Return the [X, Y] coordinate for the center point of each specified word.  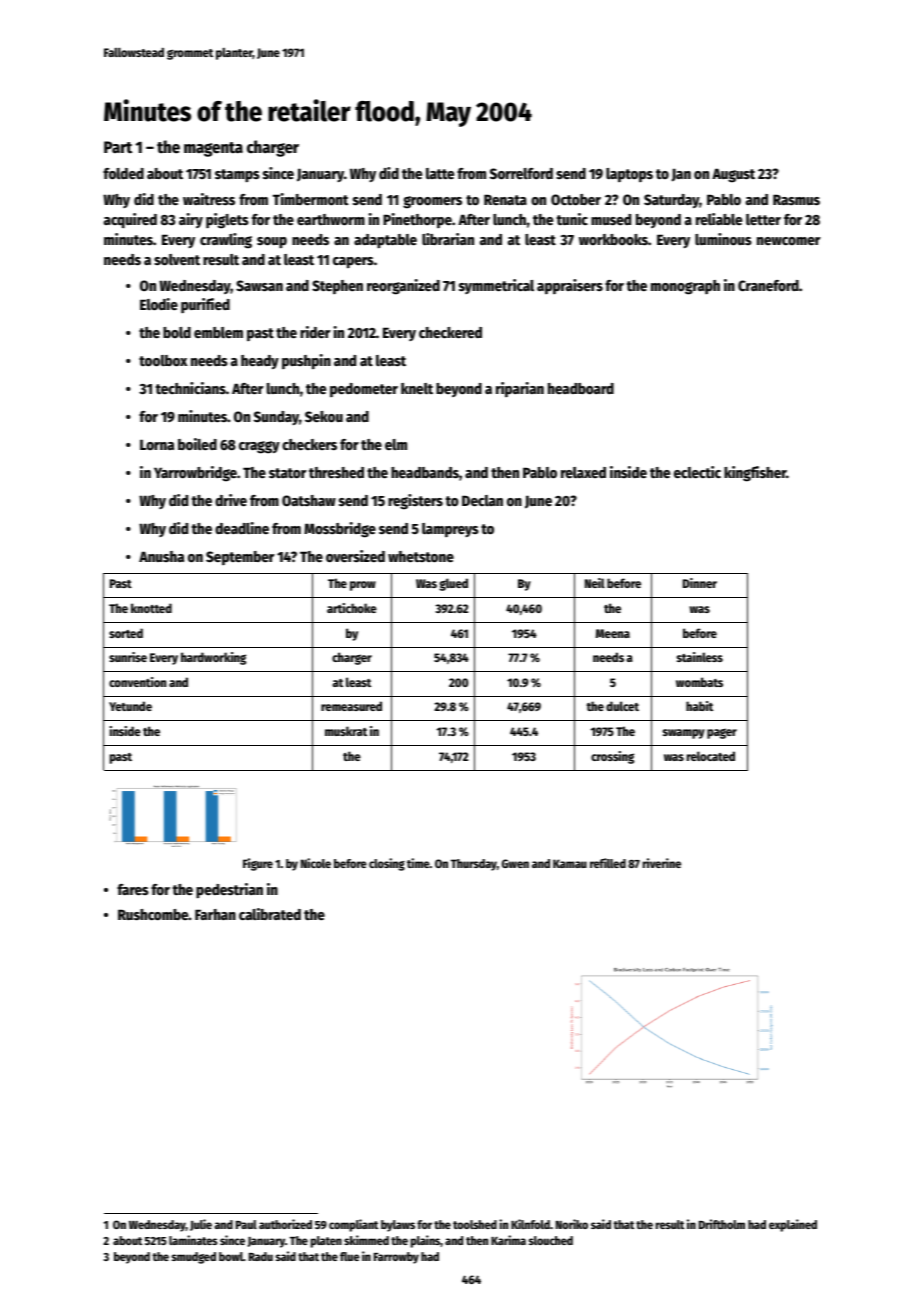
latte [440, 173]
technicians [191, 388]
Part [118, 147]
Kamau [570, 863]
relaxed [583, 472]
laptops [629, 175]
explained [793, 1225]
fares [133, 889]
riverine [662, 863]
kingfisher [755, 474]
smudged [194, 1258]
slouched [551, 1240]
